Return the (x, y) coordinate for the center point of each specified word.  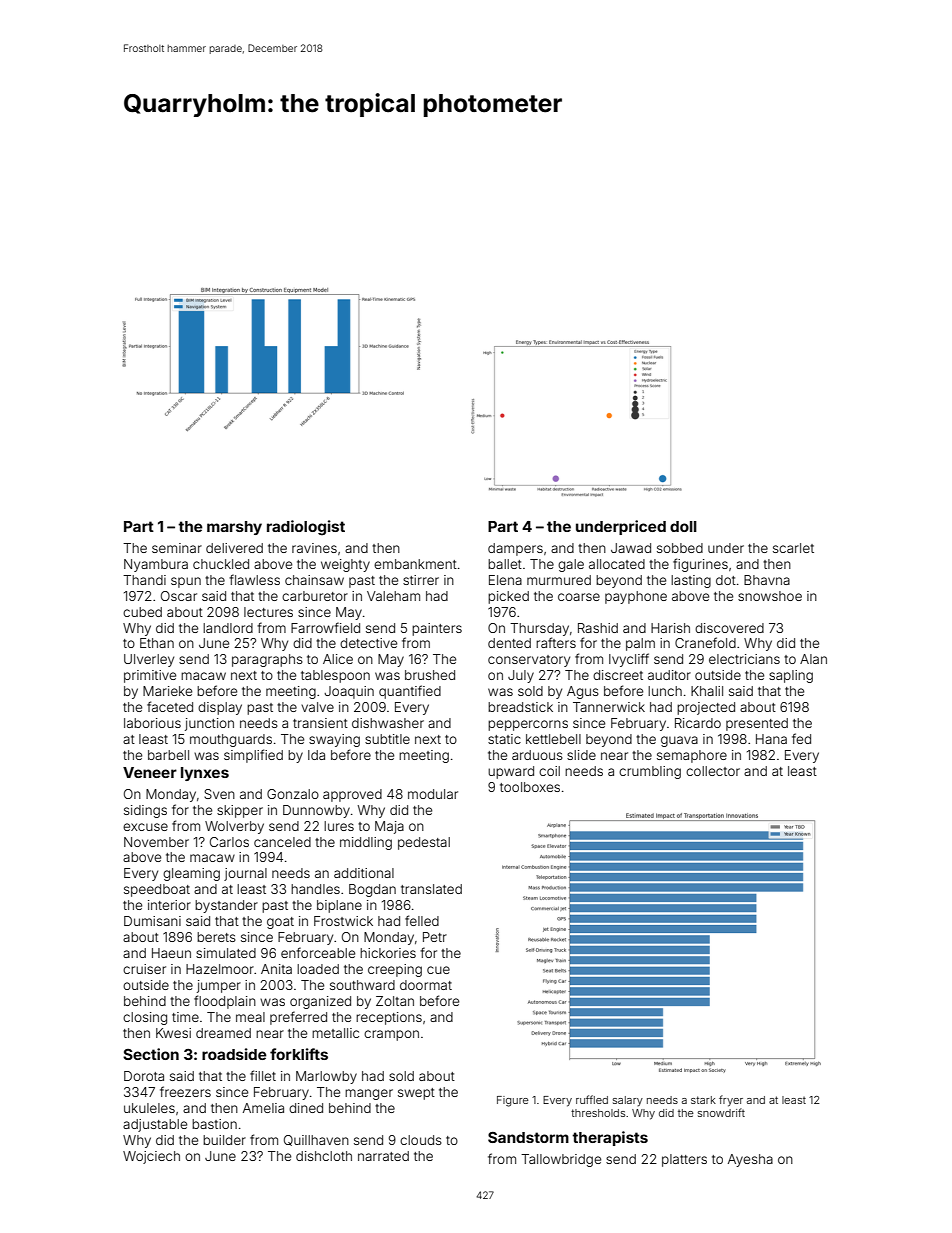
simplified (253, 756)
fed (801, 738)
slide (581, 755)
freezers (185, 1091)
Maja (389, 827)
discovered (729, 628)
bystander (226, 906)
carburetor (315, 596)
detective (368, 643)
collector (713, 771)
